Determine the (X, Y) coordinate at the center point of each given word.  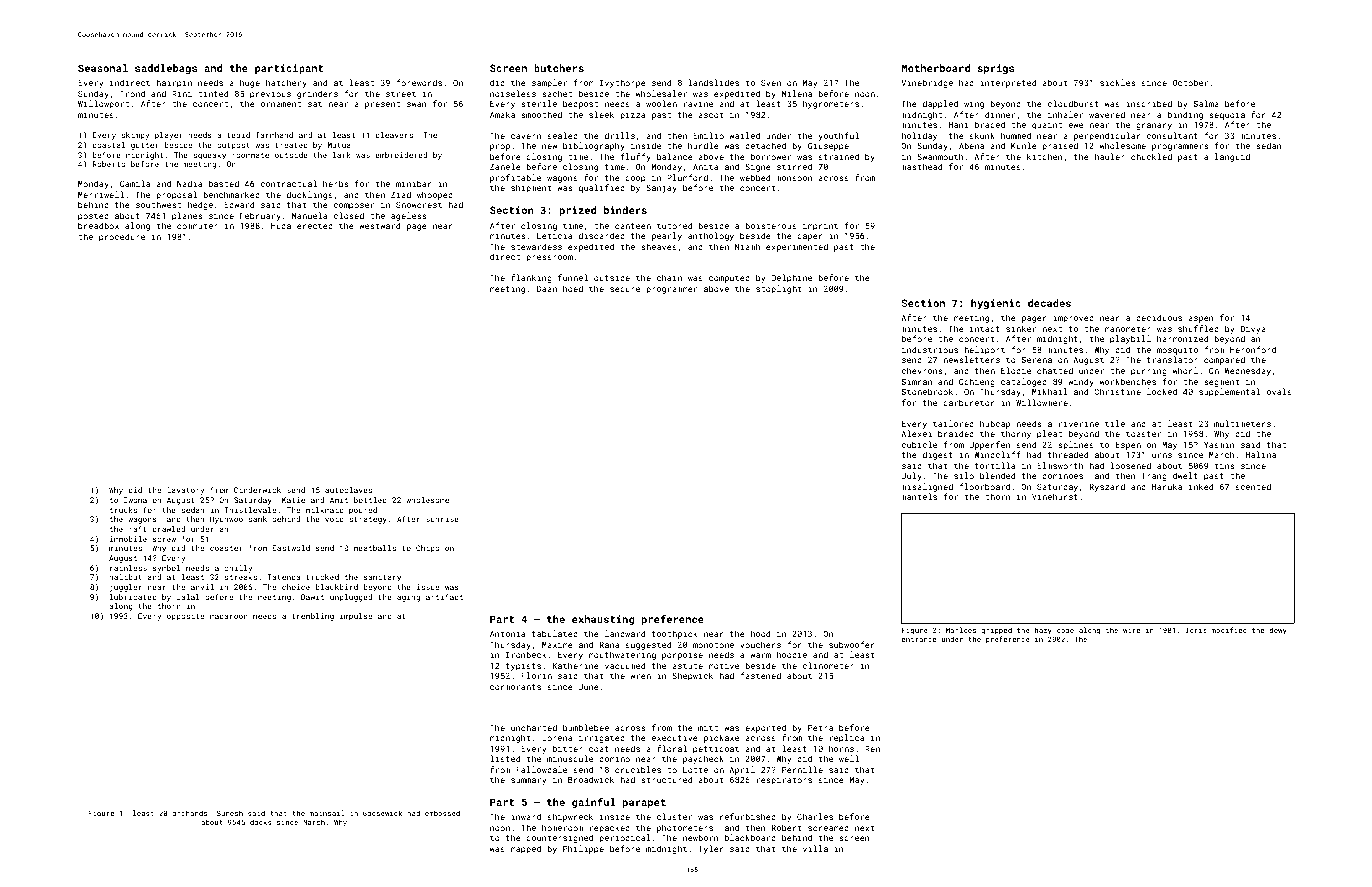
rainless (128, 568)
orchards (190, 813)
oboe (1065, 630)
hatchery (286, 83)
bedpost (580, 104)
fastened (760, 675)
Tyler (711, 849)
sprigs (996, 69)
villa (815, 848)
